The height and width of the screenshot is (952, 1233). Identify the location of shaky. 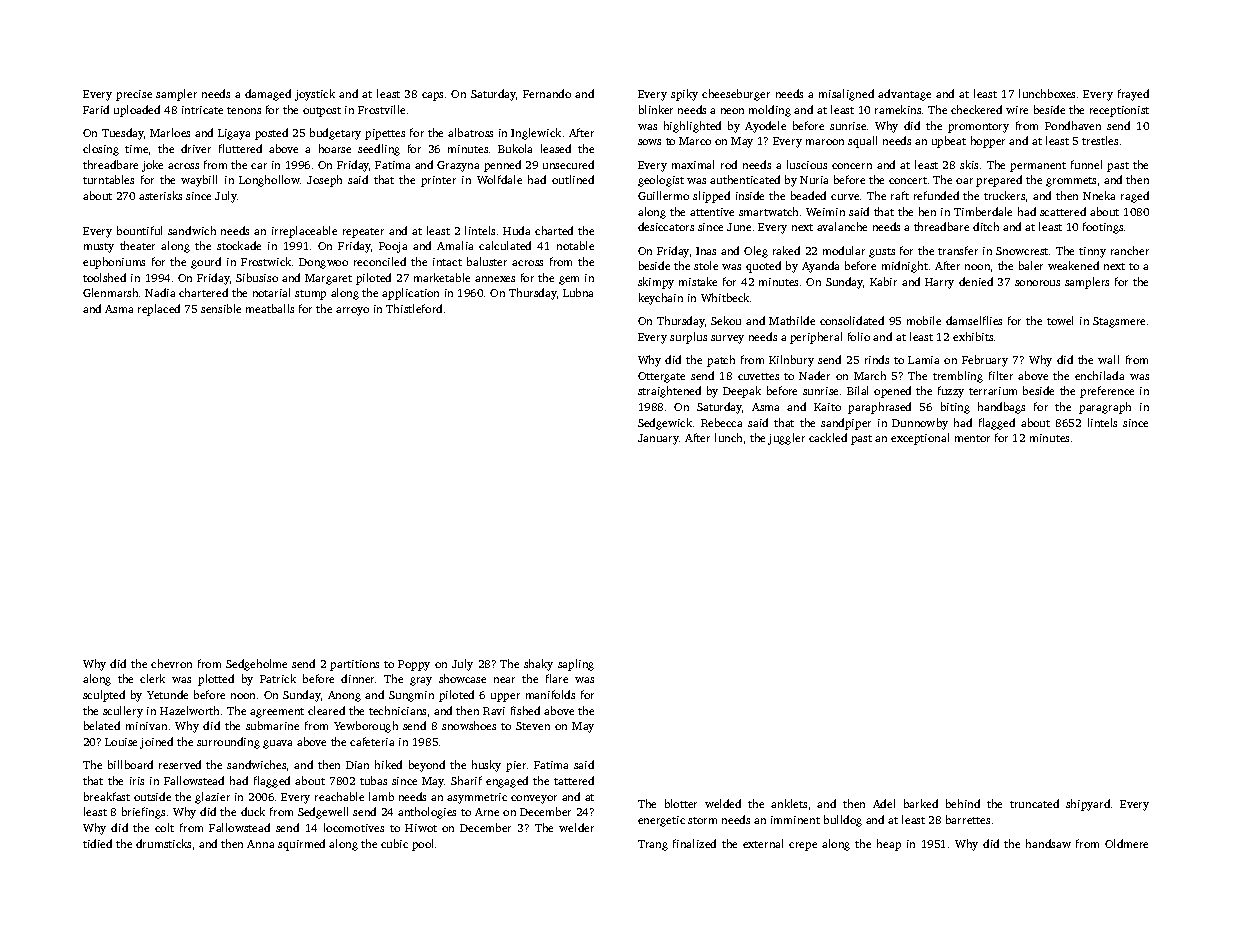
(538, 665).
